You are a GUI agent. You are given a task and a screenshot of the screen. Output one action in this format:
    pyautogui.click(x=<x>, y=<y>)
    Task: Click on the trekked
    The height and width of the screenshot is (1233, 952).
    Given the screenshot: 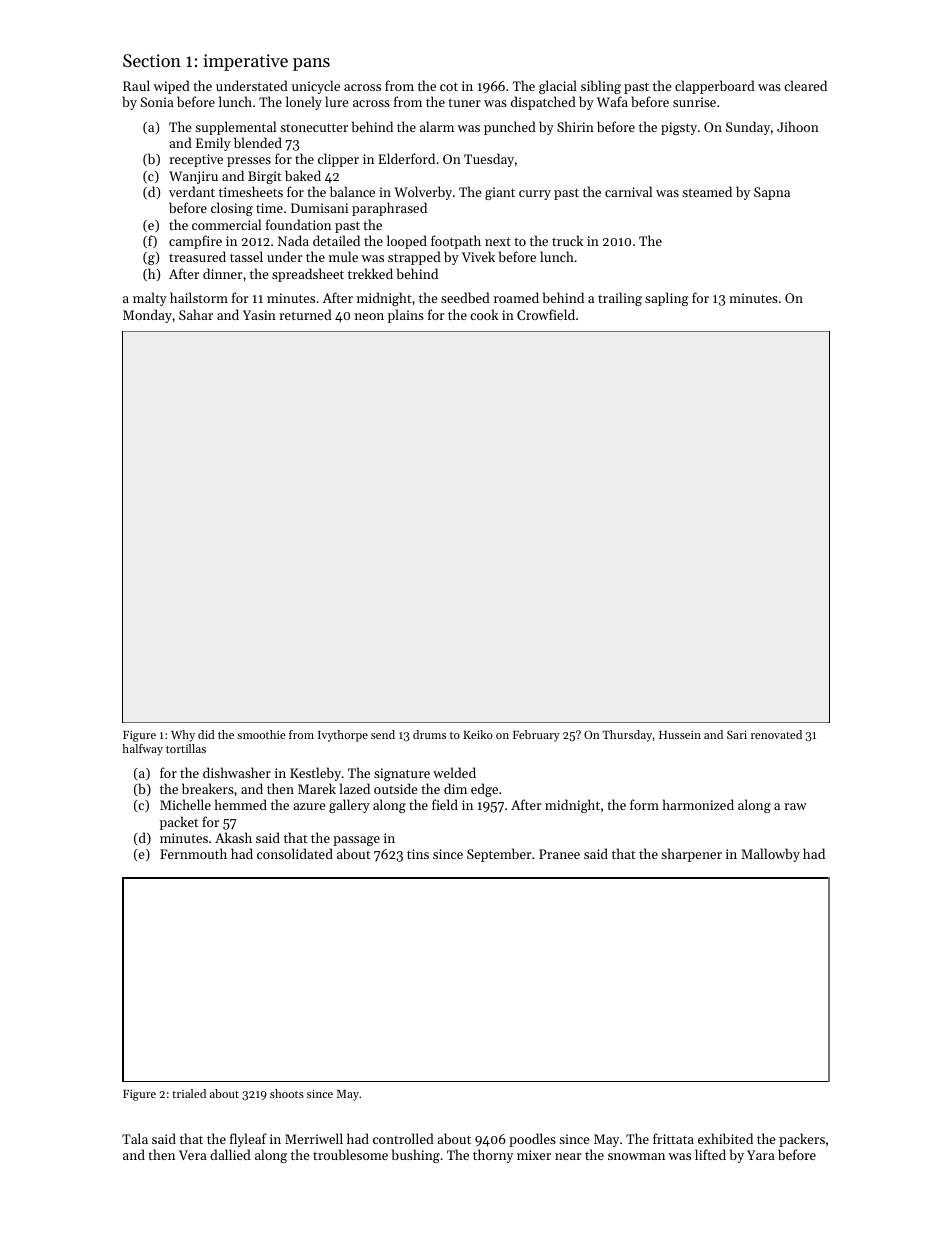 What is the action you would take?
    pyautogui.click(x=370, y=273)
